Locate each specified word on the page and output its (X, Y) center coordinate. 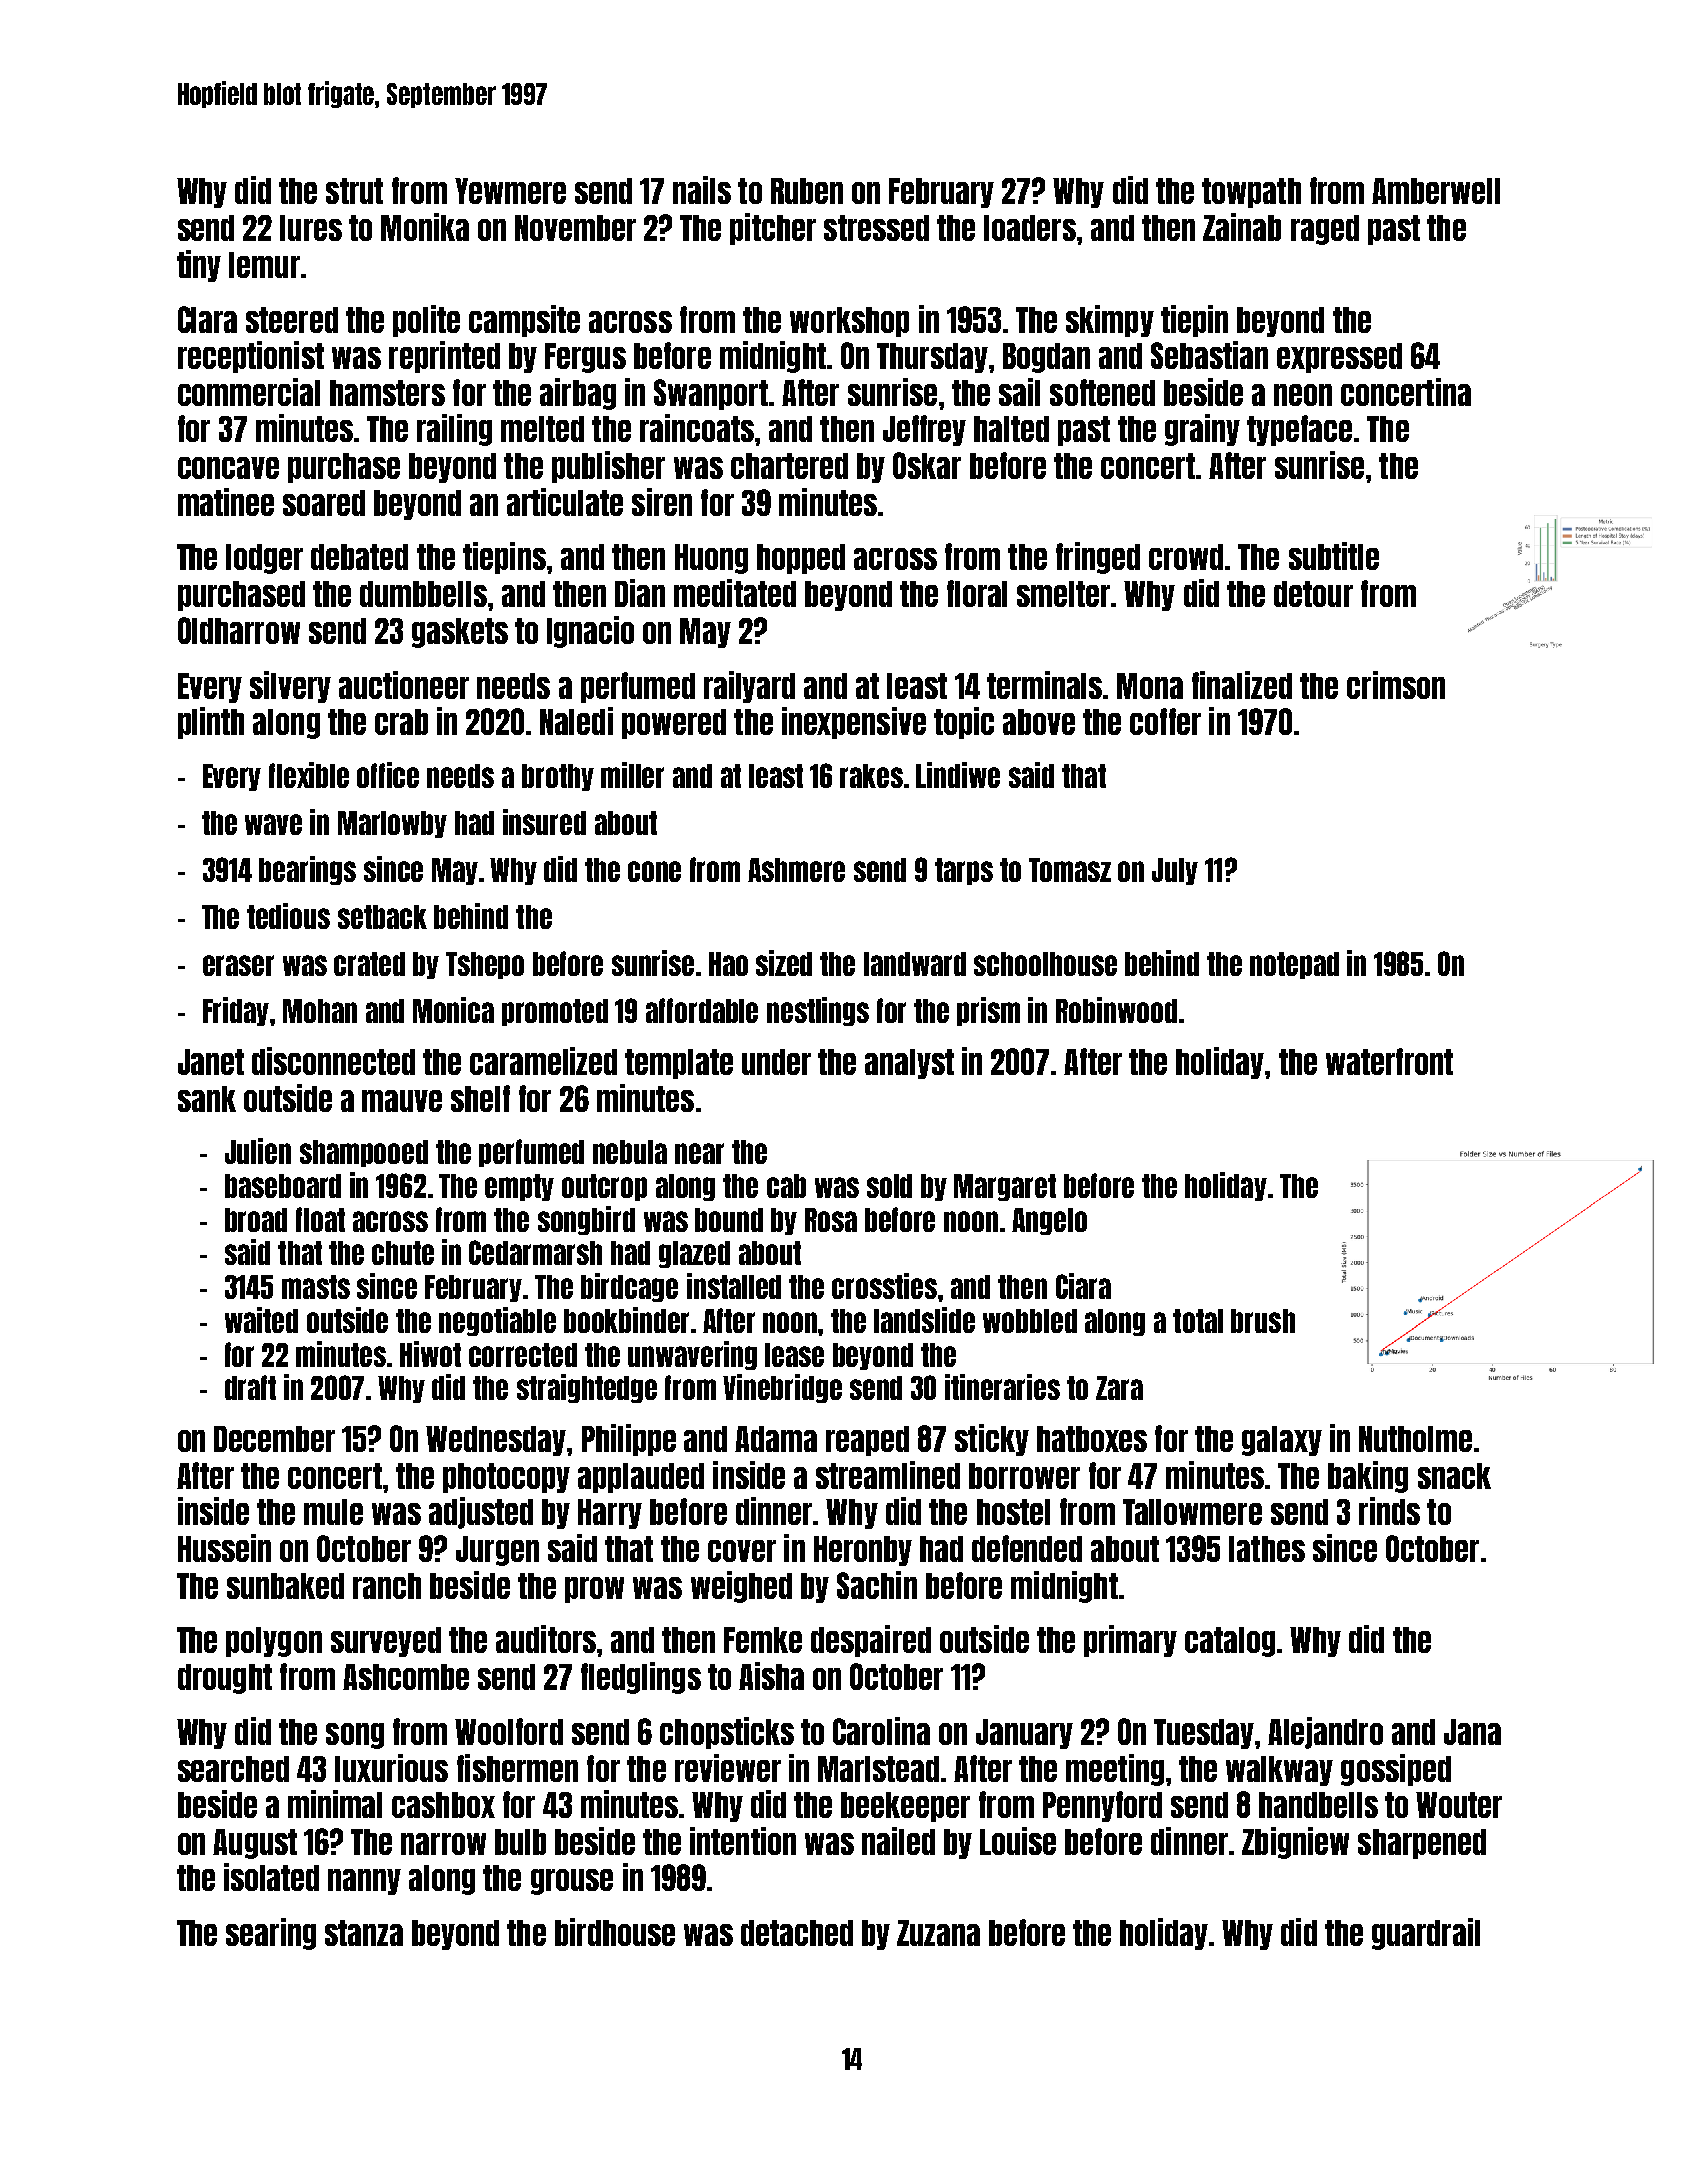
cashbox (443, 1805)
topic (964, 723)
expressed (1339, 358)
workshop (849, 322)
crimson (1396, 685)
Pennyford (1102, 1806)
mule (333, 1512)
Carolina (881, 1731)
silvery (290, 687)
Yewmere (510, 191)
